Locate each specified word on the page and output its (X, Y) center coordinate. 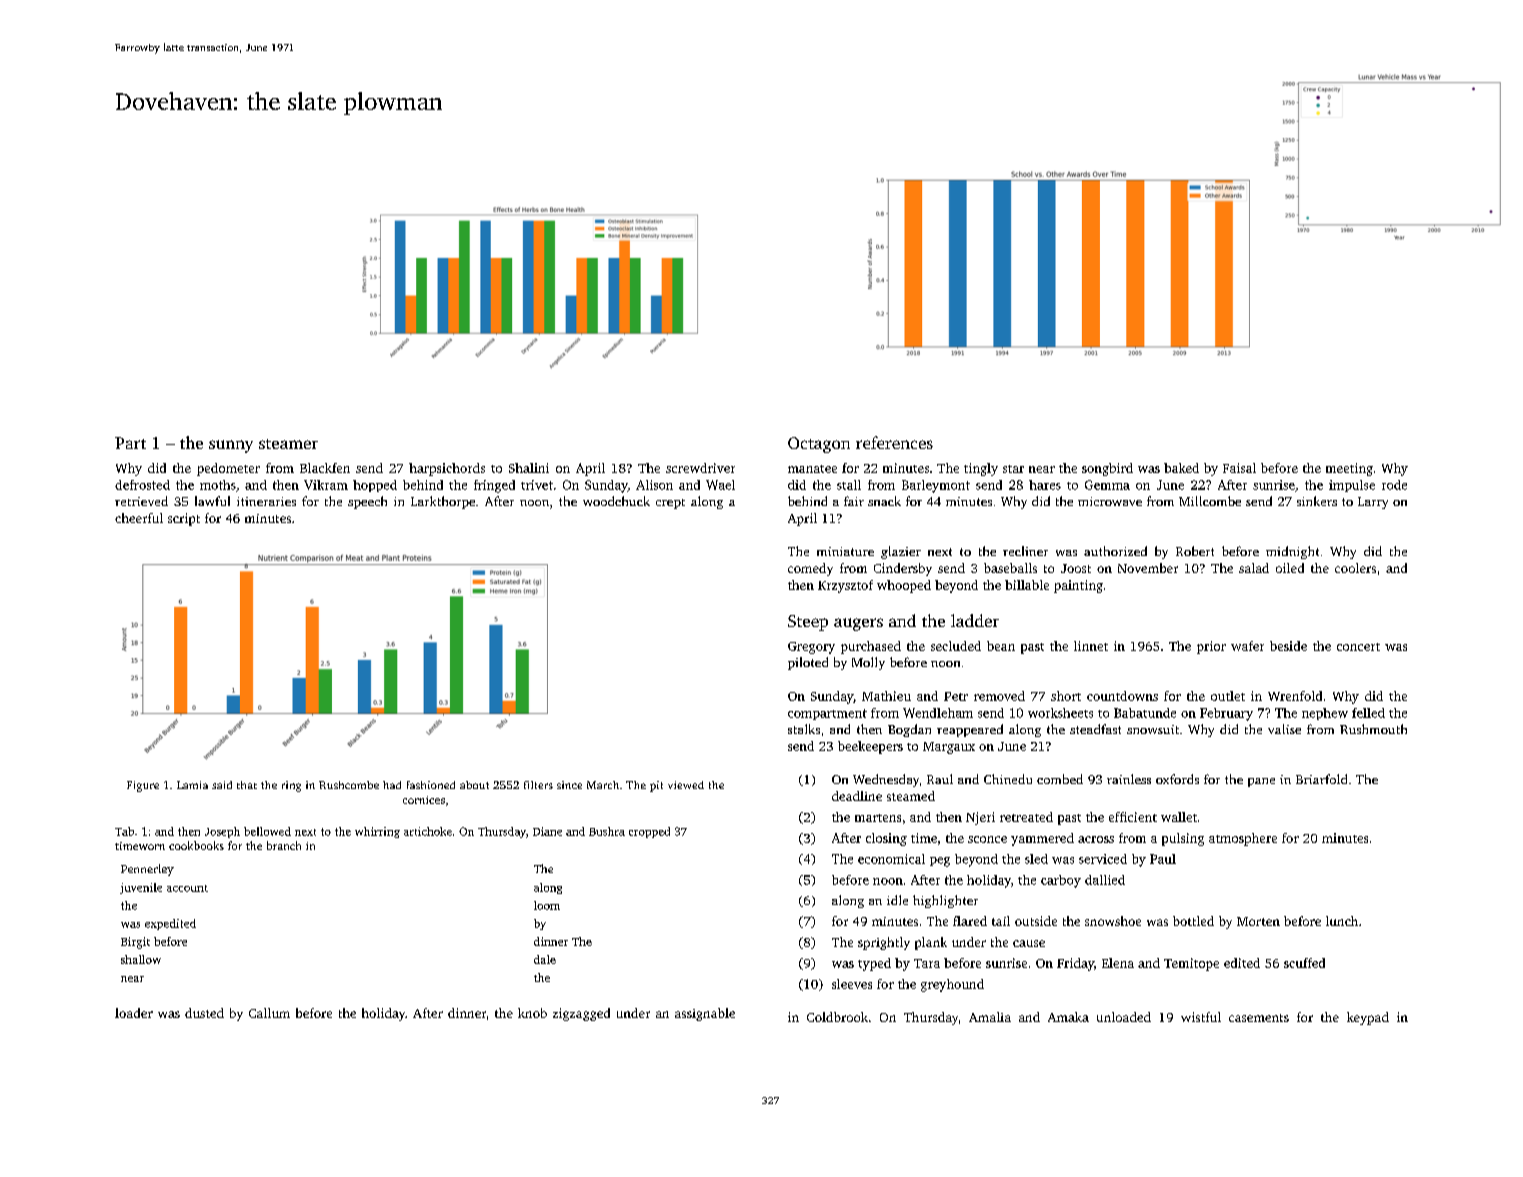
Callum (269, 1013)
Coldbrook (837, 1017)
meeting (1349, 469)
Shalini (529, 468)
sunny (231, 446)
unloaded (1124, 1017)
